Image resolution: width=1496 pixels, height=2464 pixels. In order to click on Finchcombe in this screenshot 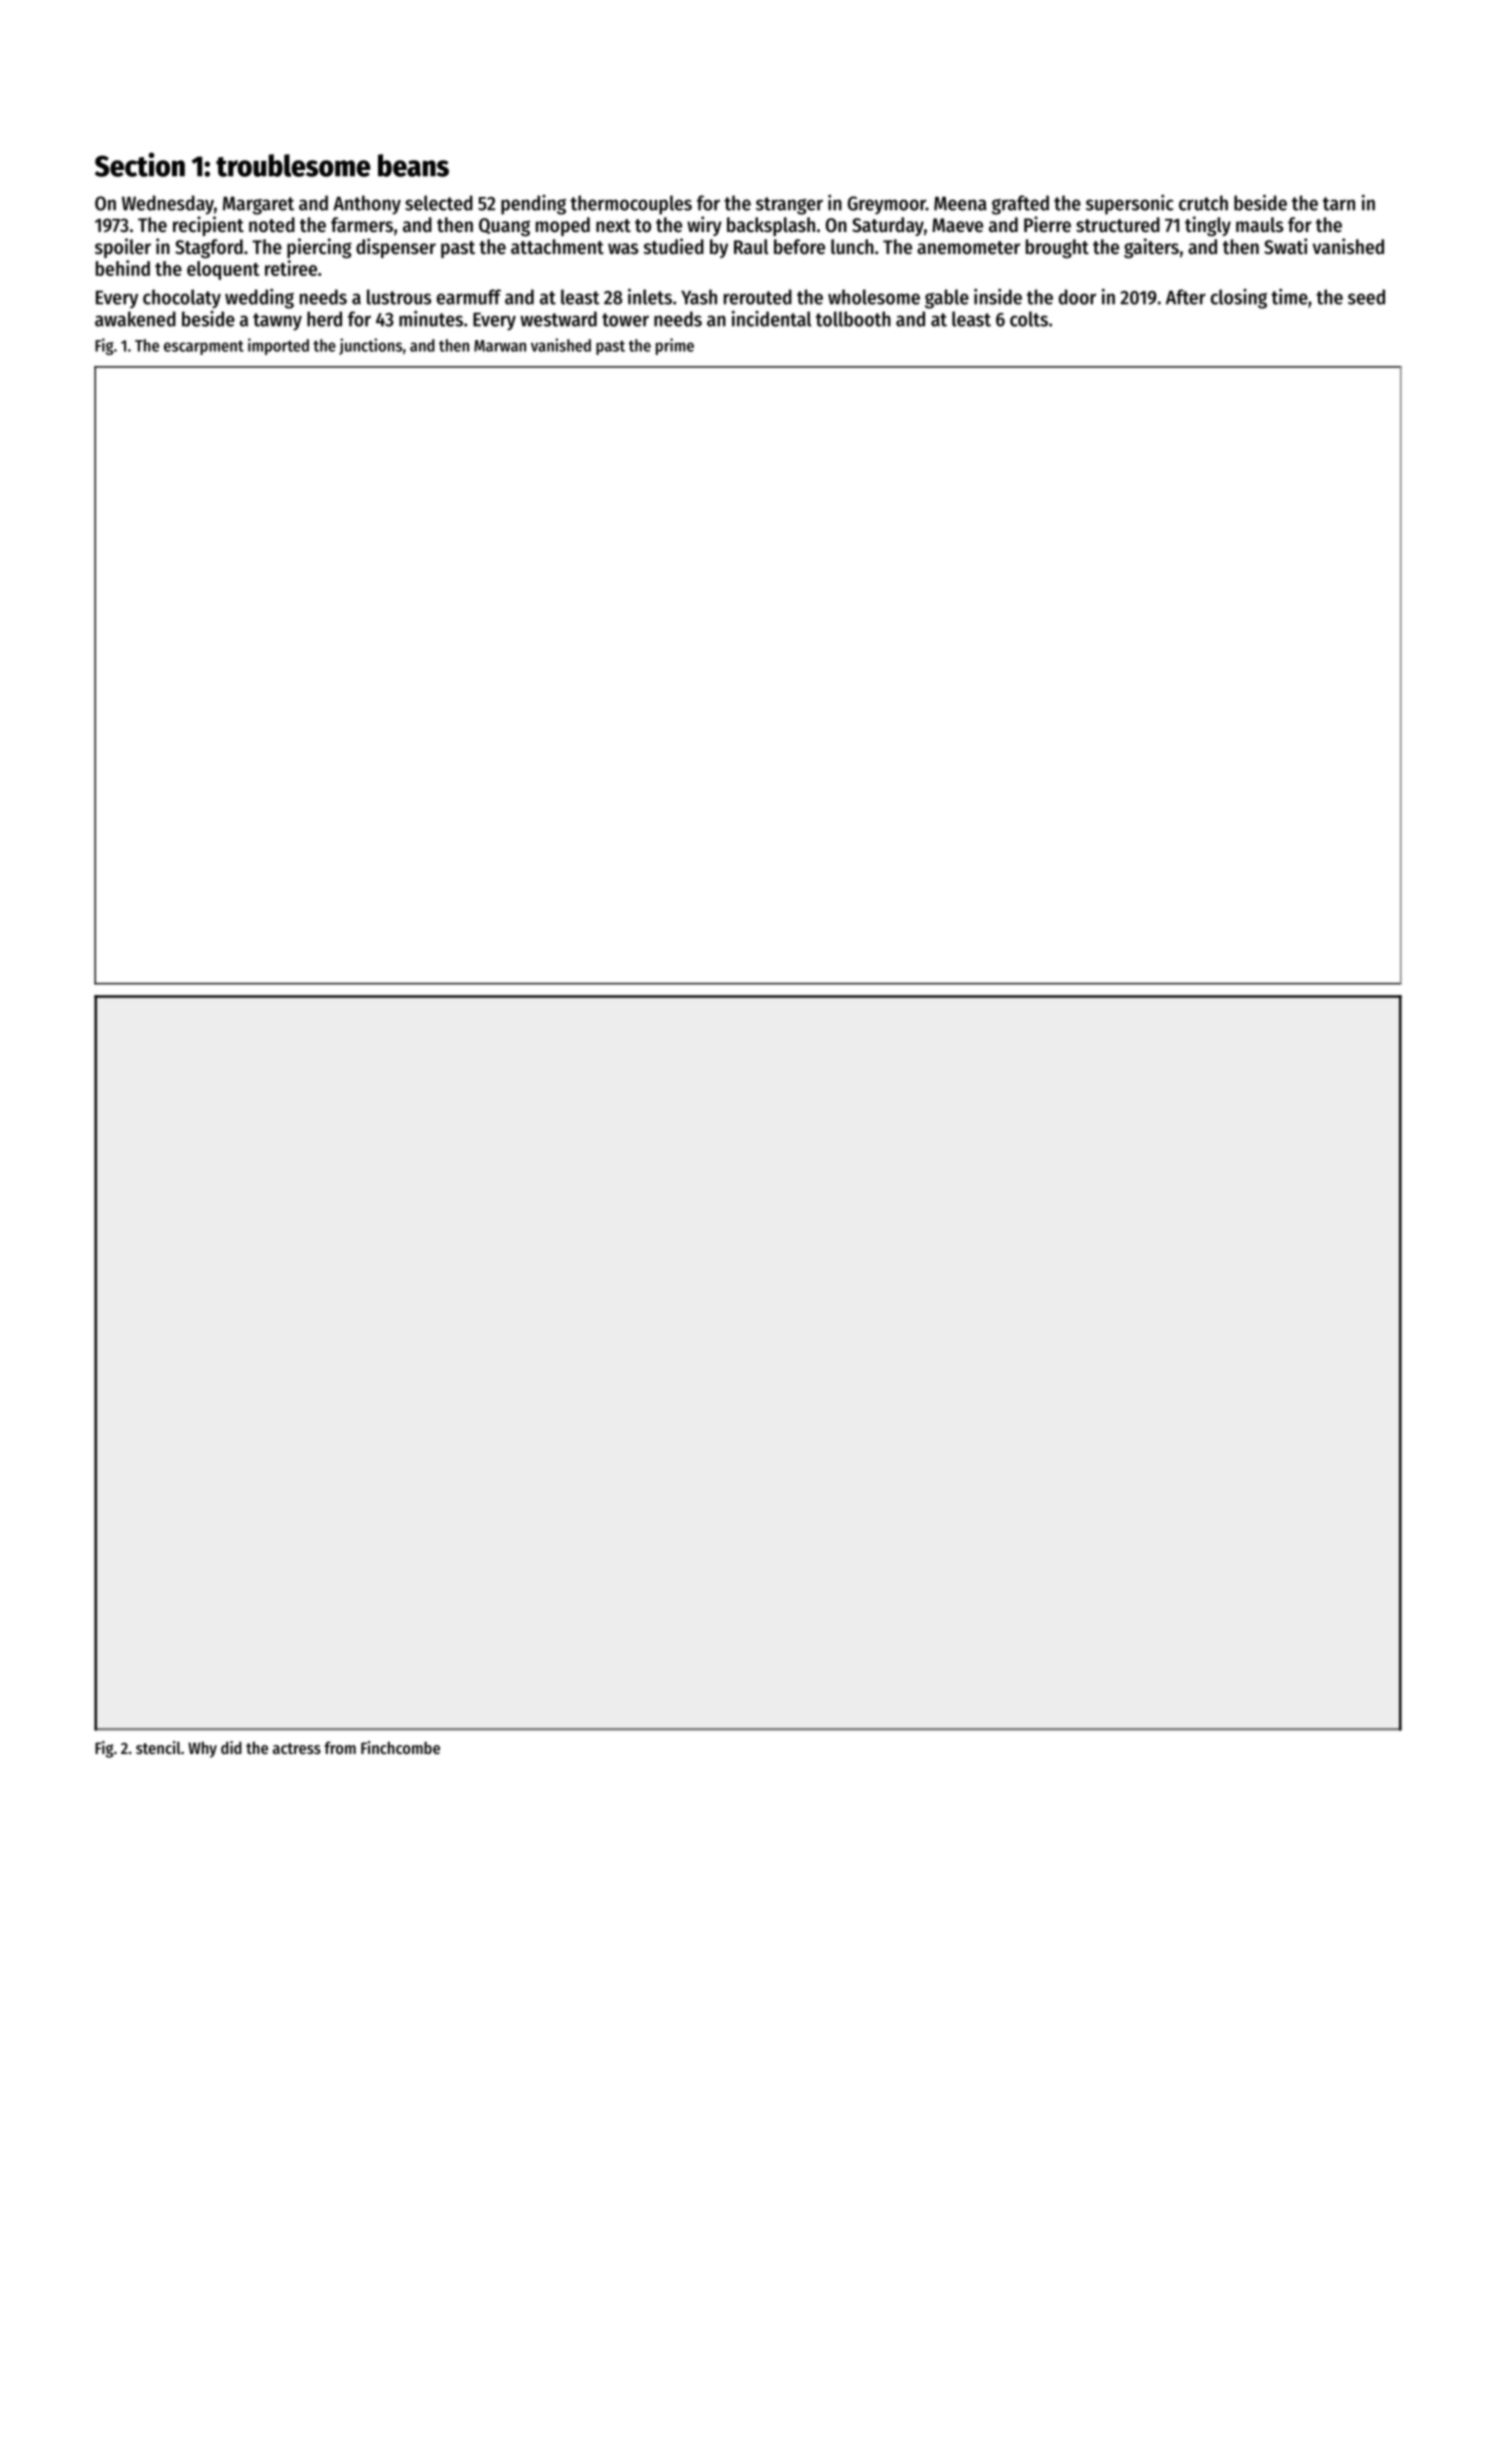, I will do `click(400, 1747)`.
